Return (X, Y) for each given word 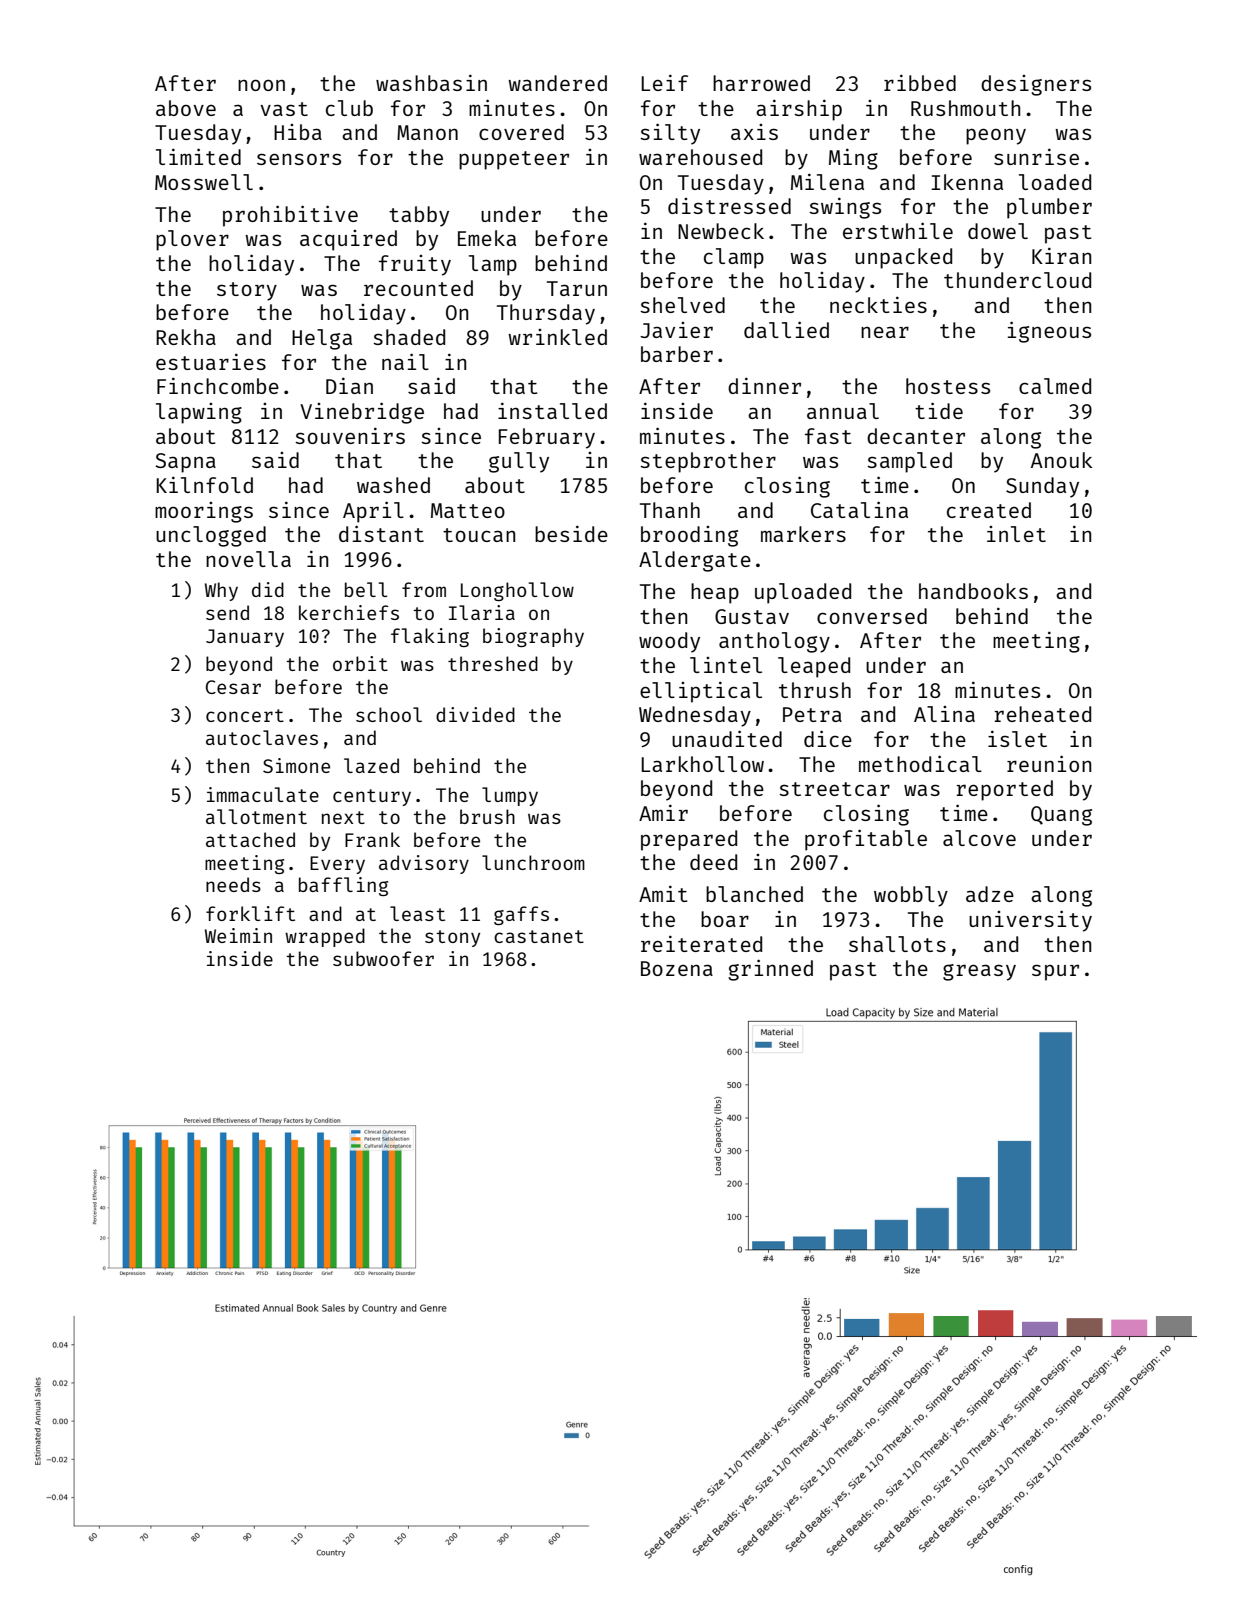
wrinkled (557, 337)
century (372, 797)
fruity (415, 265)
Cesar (233, 687)
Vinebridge (362, 413)
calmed (1055, 386)
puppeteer (514, 160)
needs (233, 884)
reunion (1049, 763)
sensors (299, 159)
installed (552, 410)
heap (715, 593)
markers (803, 534)
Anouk (1061, 460)
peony (996, 136)
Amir (663, 812)
